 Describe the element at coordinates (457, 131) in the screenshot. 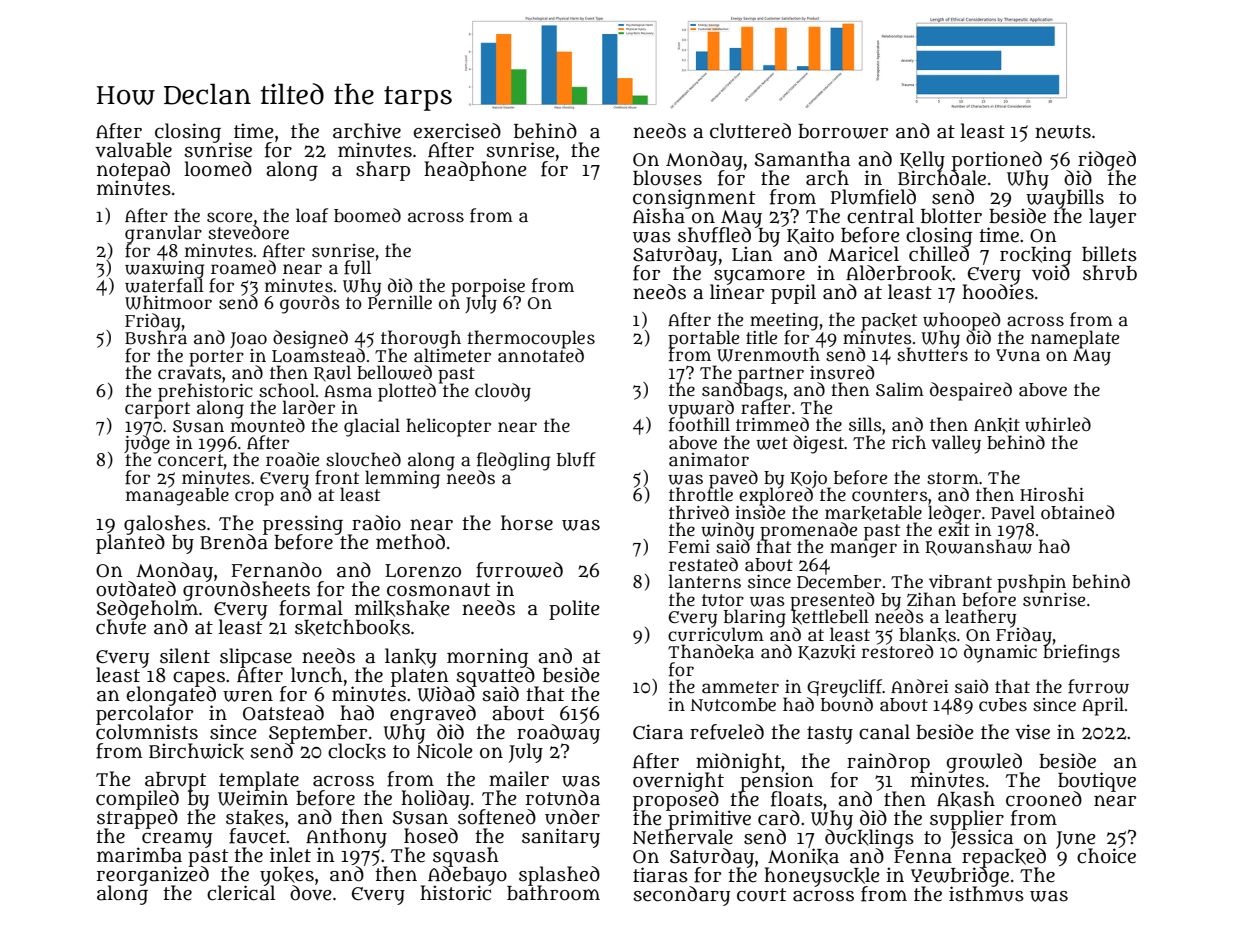

I see `exercised` at that location.
